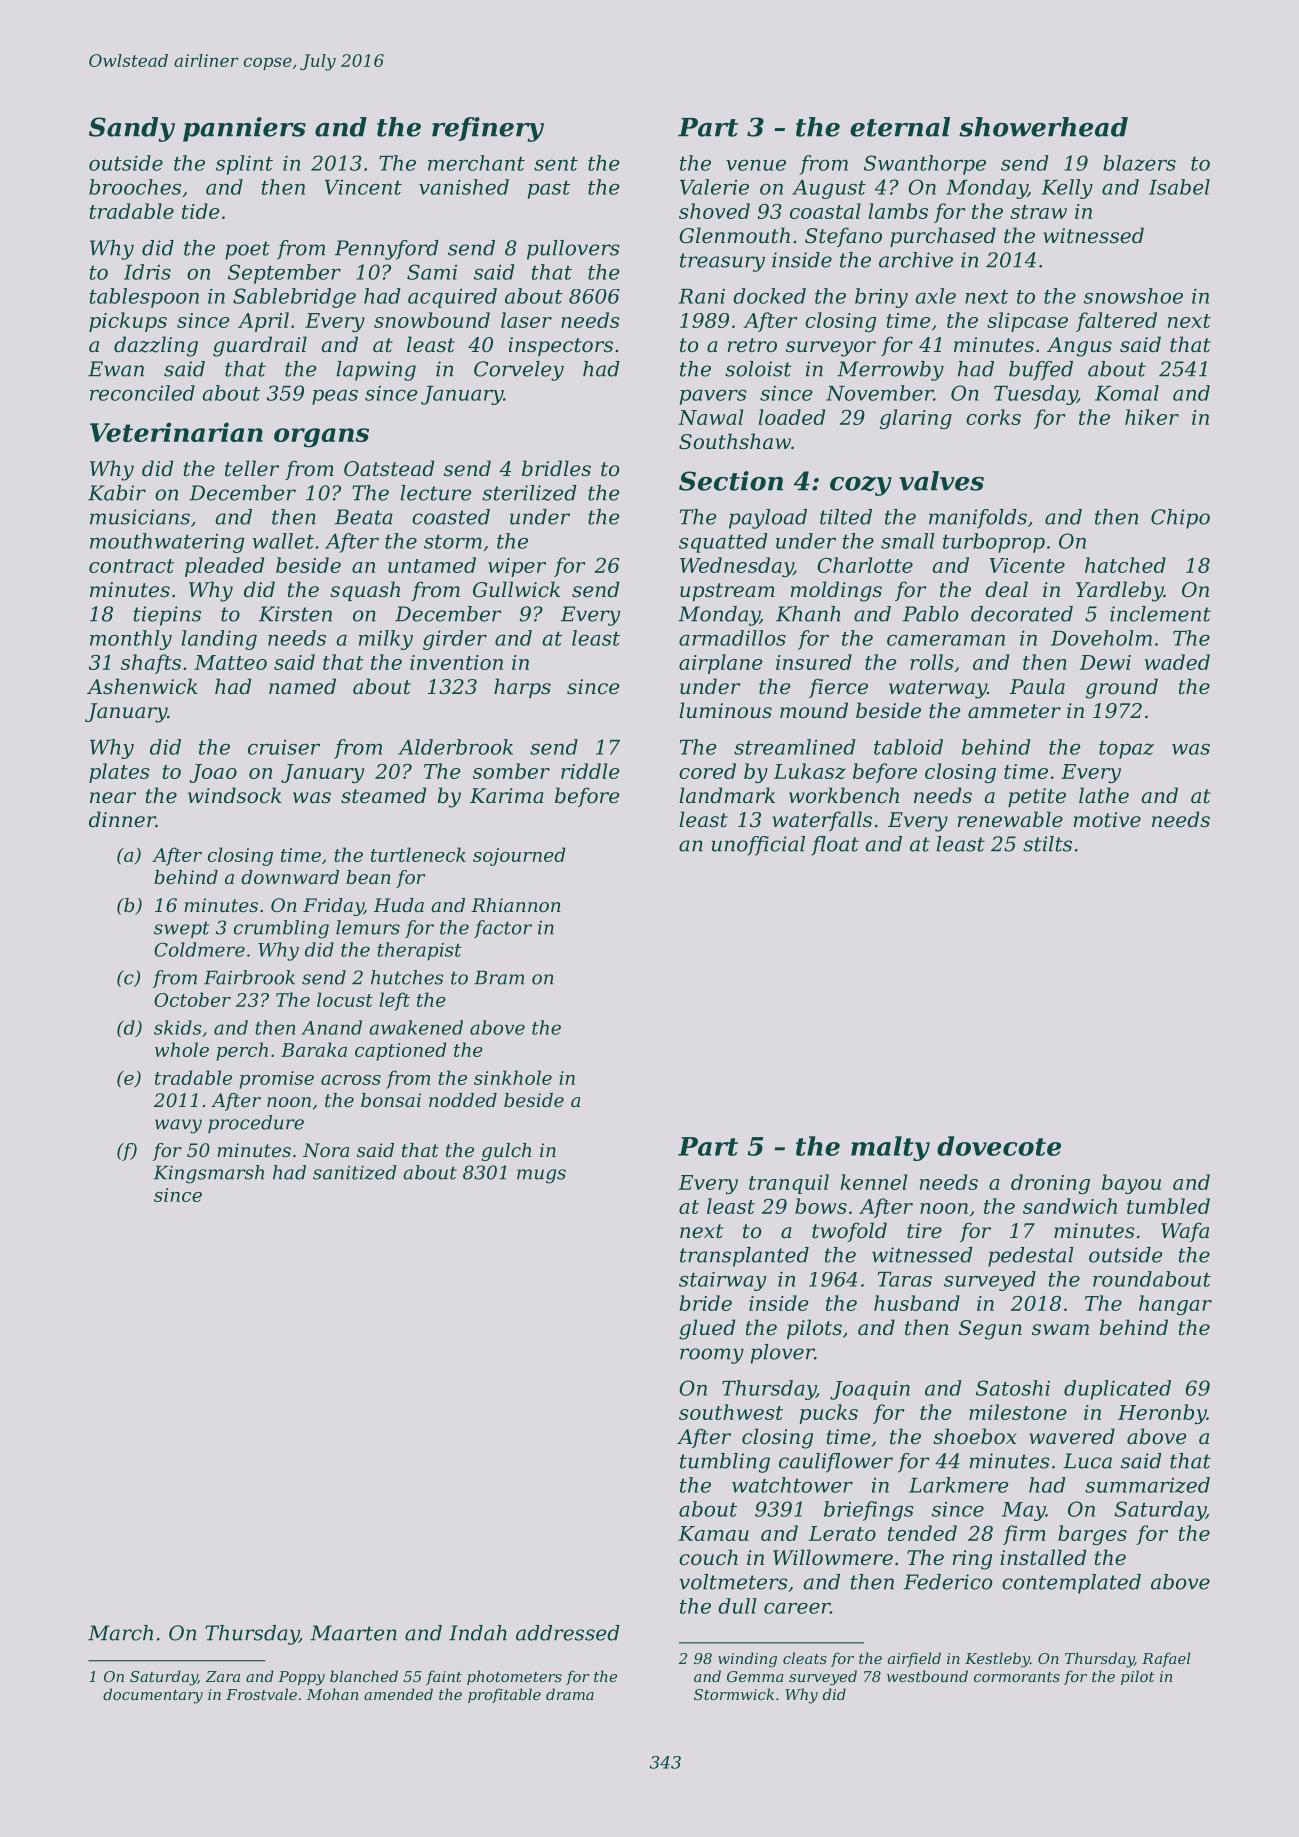  What do you see at coordinates (519, 856) in the screenshot?
I see `sojourned` at bounding box center [519, 856].
